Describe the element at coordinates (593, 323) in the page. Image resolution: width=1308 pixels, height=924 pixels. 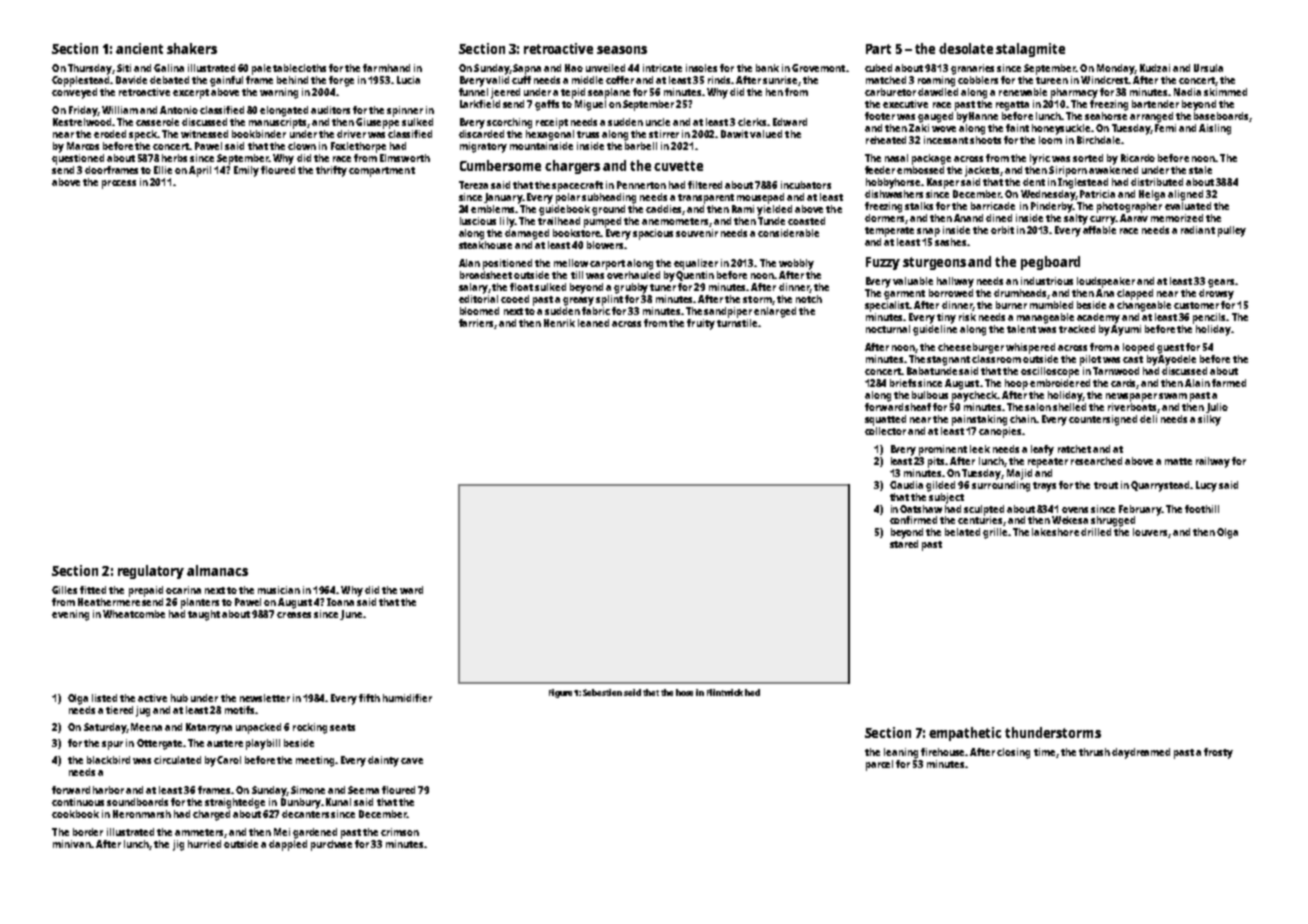
I see `leaned` at that location.
